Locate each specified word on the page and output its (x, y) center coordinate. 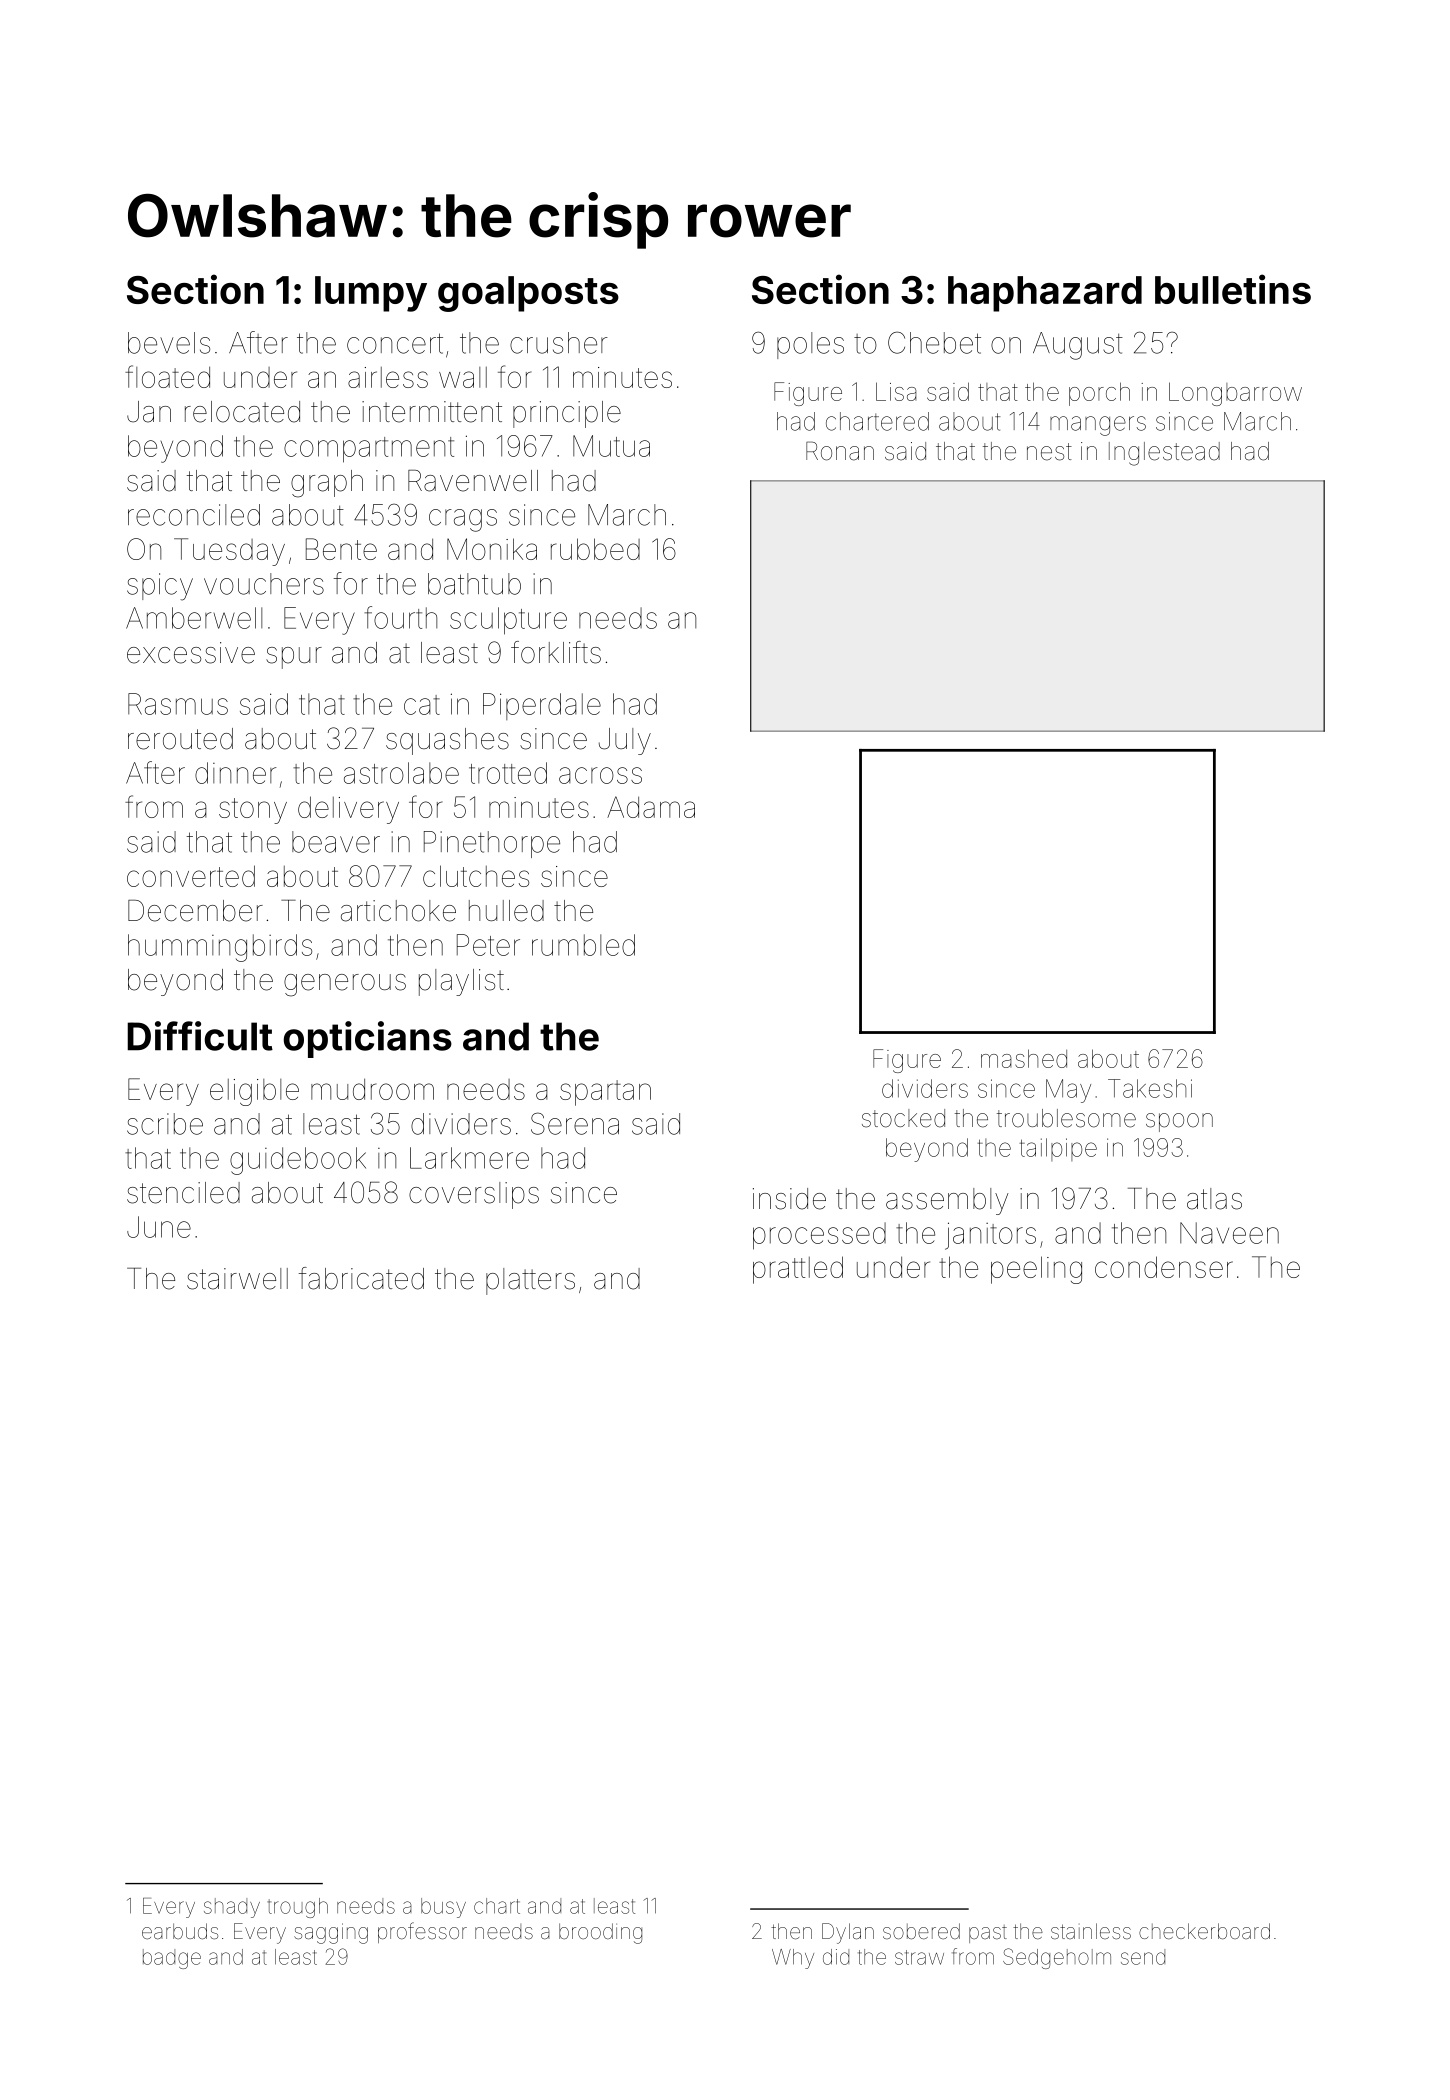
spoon (1179, 1122)
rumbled (583, 945)
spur (294, 658)
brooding (600, 1933)
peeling (1036, 1270)
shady (232, 1908)
